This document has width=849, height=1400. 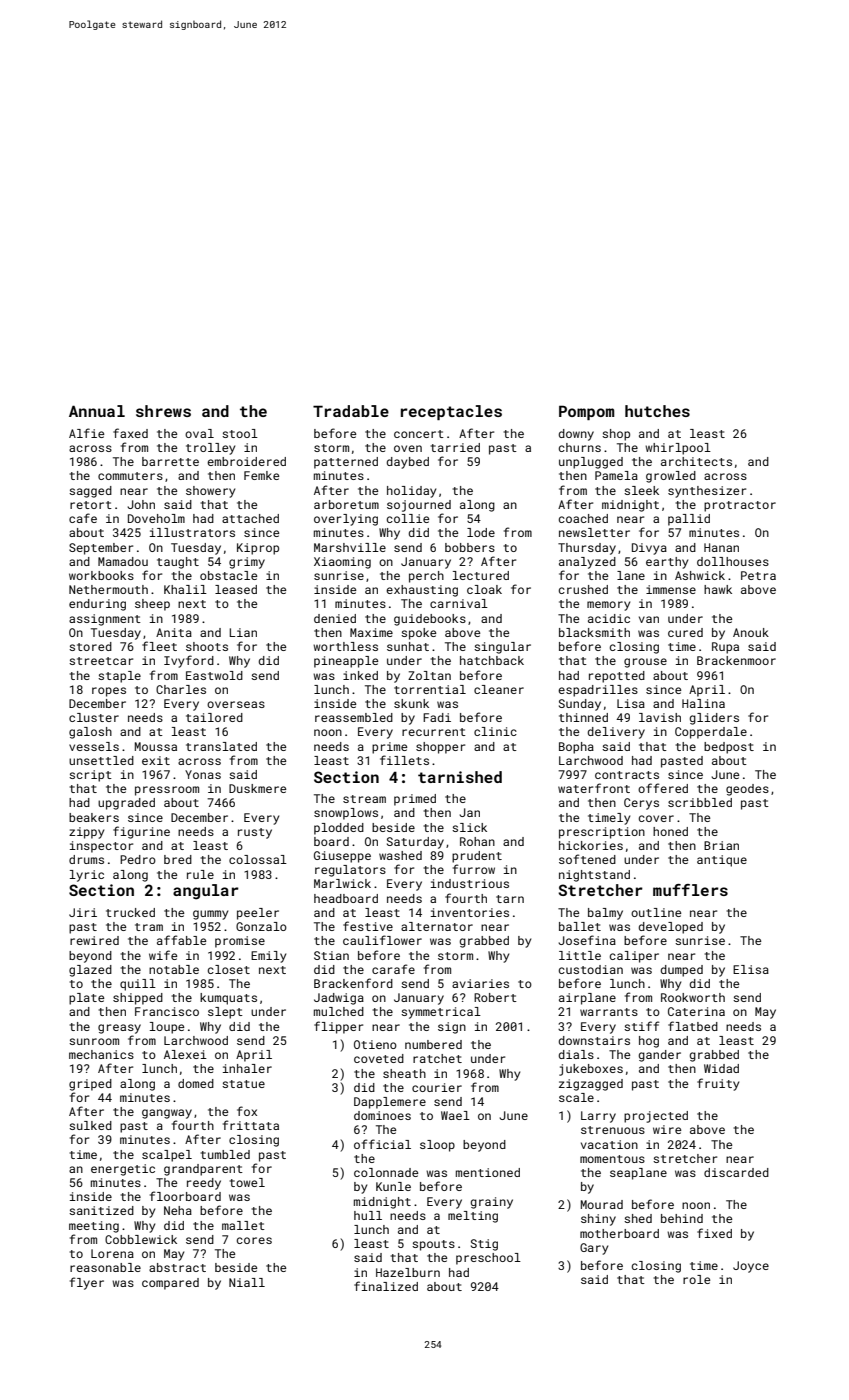 What do you see at coordinates (700, 575) in the document?
I see `Ashwick` at bounding box center [700, 575].
